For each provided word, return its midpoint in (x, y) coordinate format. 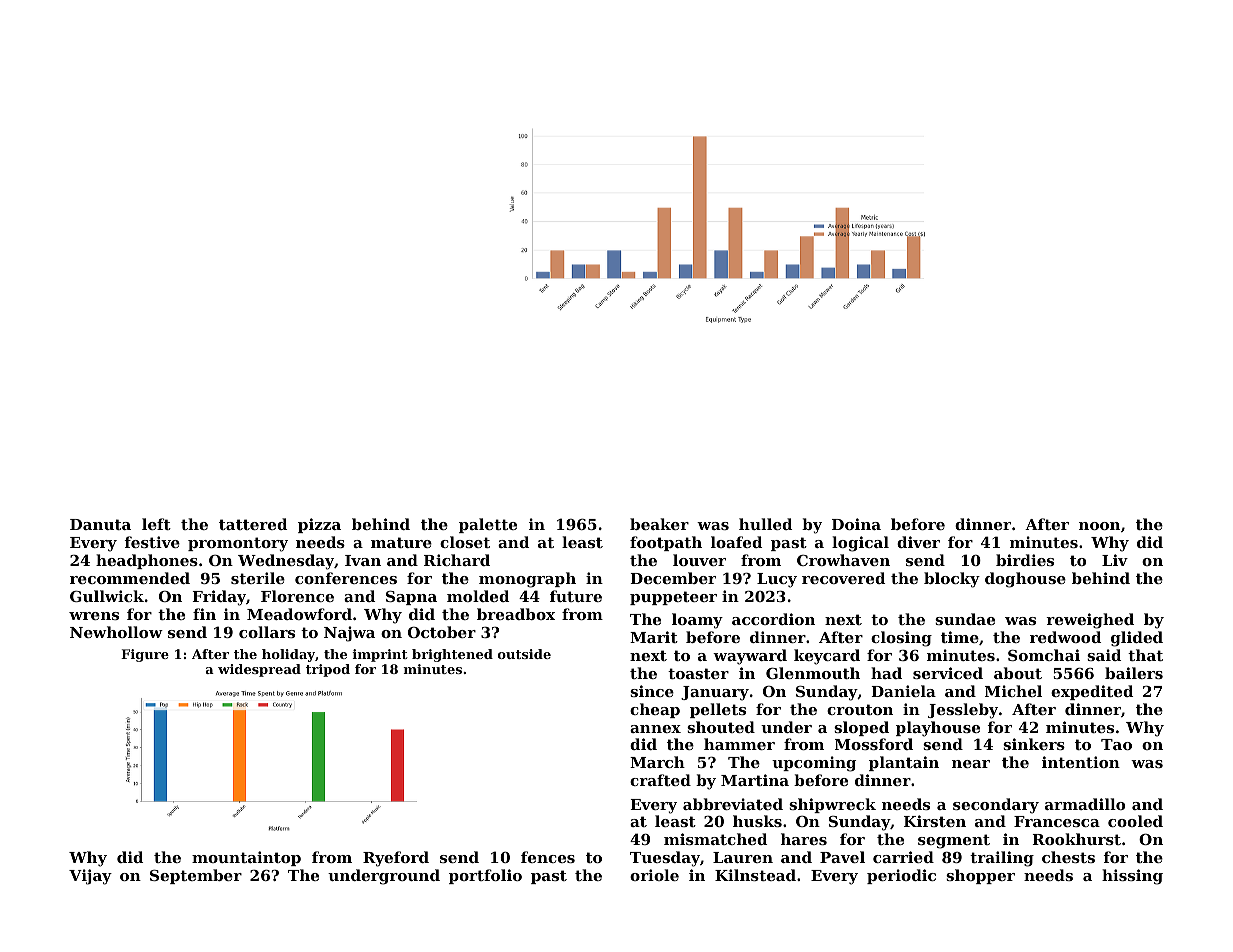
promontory (238, 544)
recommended (130, 578)
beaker (659, 524)
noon (1099, 526)
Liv (1115, 560)
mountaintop (246, 858)
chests (1068, 857)
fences (548, 857)
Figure (145, 655)
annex (655, 729)
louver (699, 560)
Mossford (874, 744)
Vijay (90, 877)
